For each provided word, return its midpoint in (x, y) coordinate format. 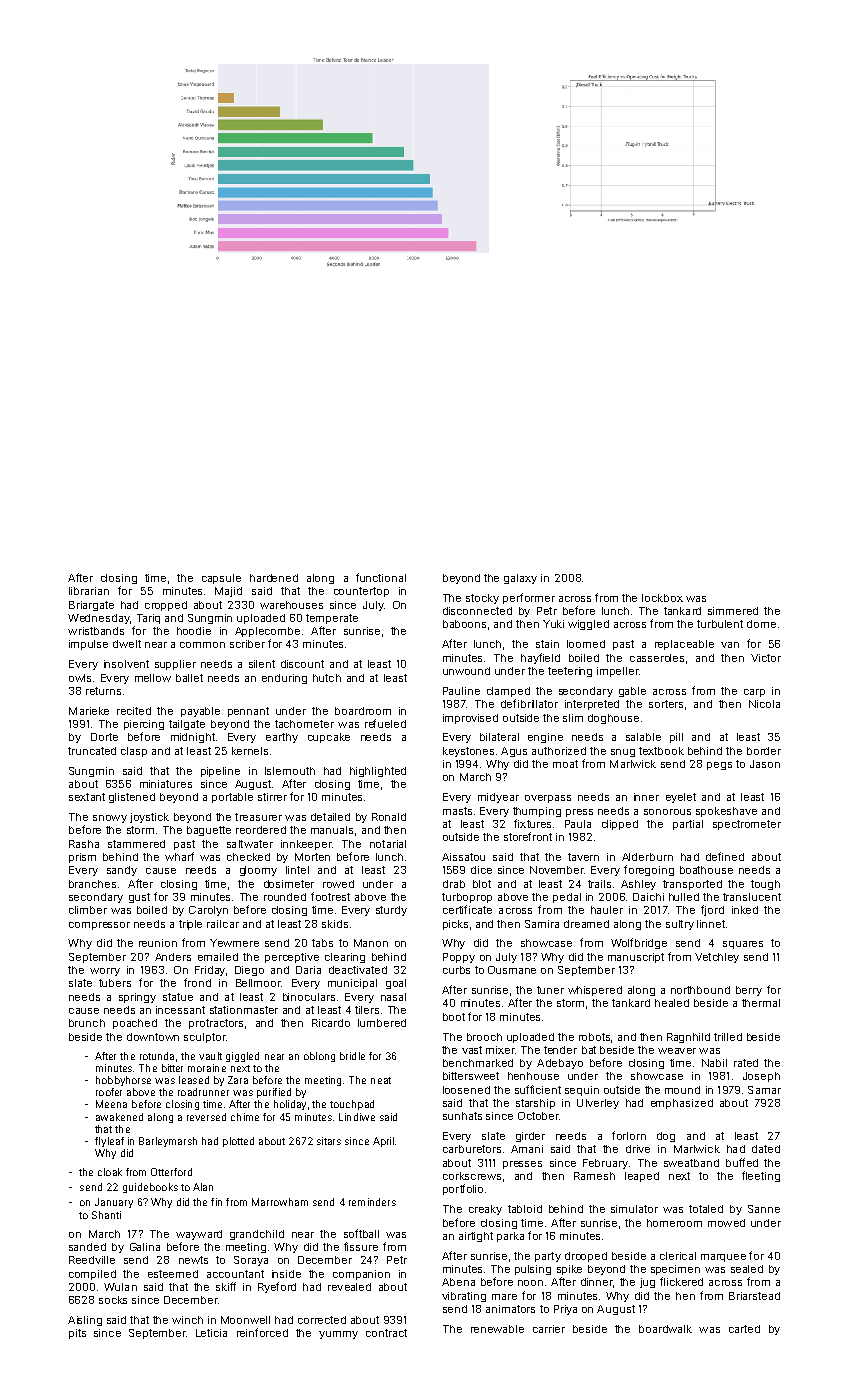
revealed (349, 1287)
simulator (634, 1209)
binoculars (309, 997)
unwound (466, 671)
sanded (87, 1247)
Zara (238, 1080)
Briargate (91, 606)
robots (594, 1037)
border (764, 751)
